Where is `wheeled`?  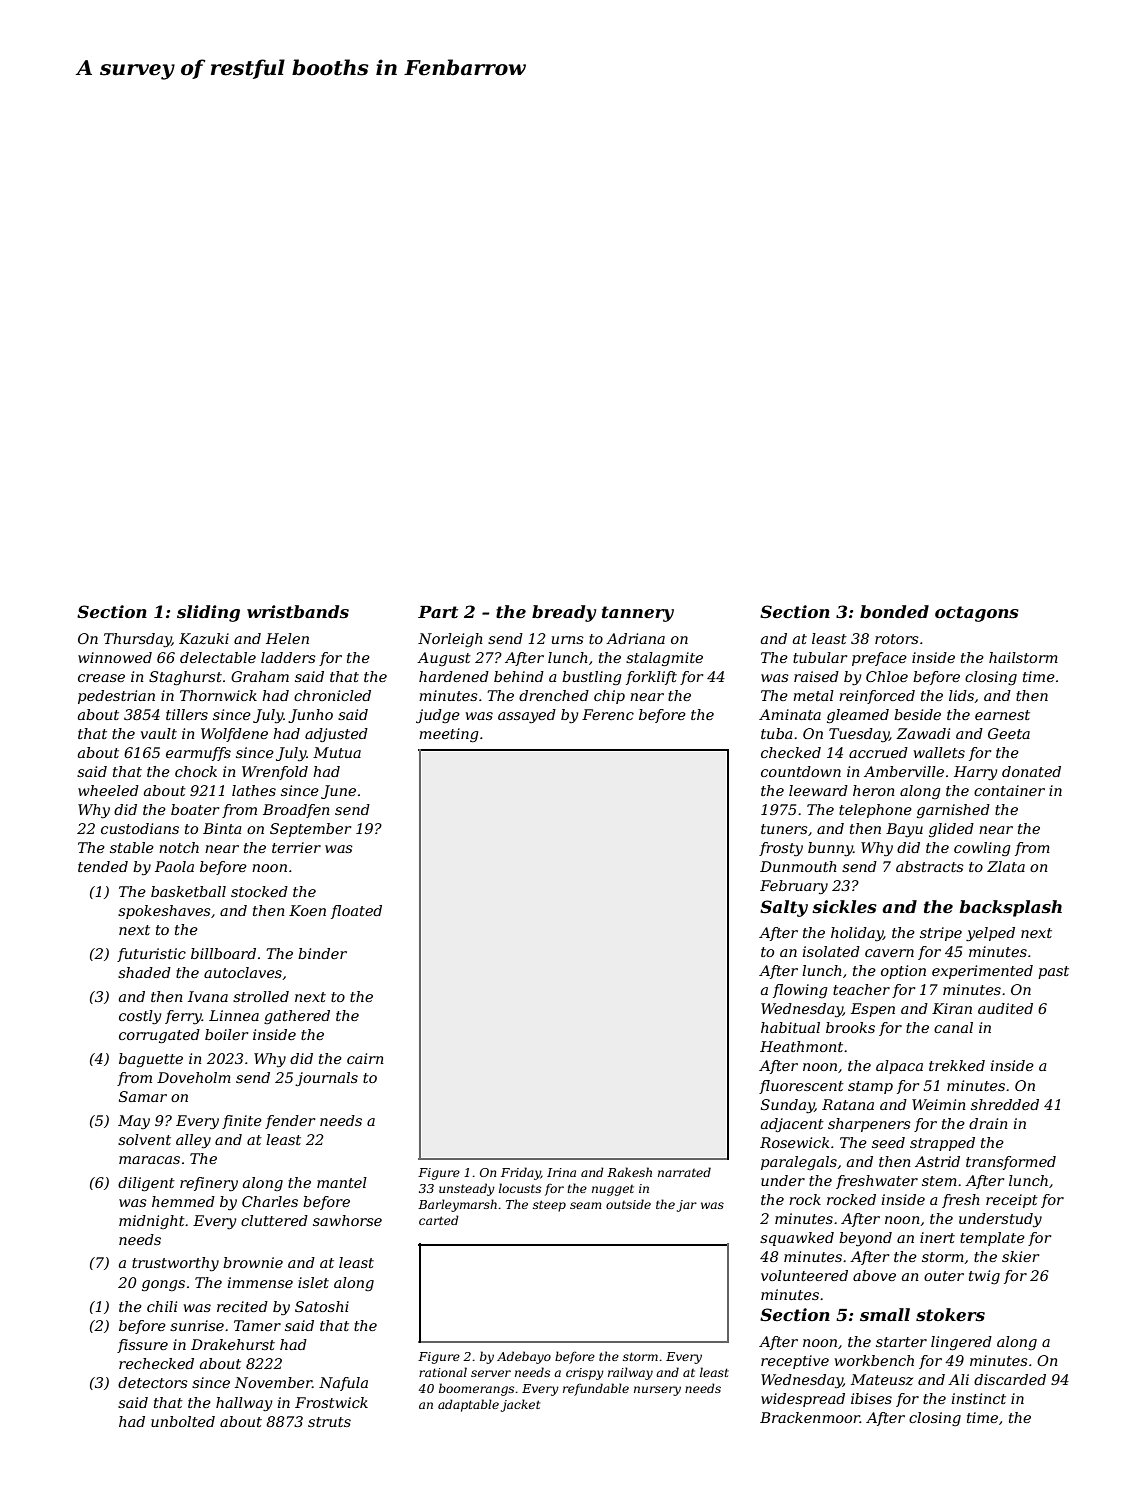 wheeled is located at coordinates (108, 790).
